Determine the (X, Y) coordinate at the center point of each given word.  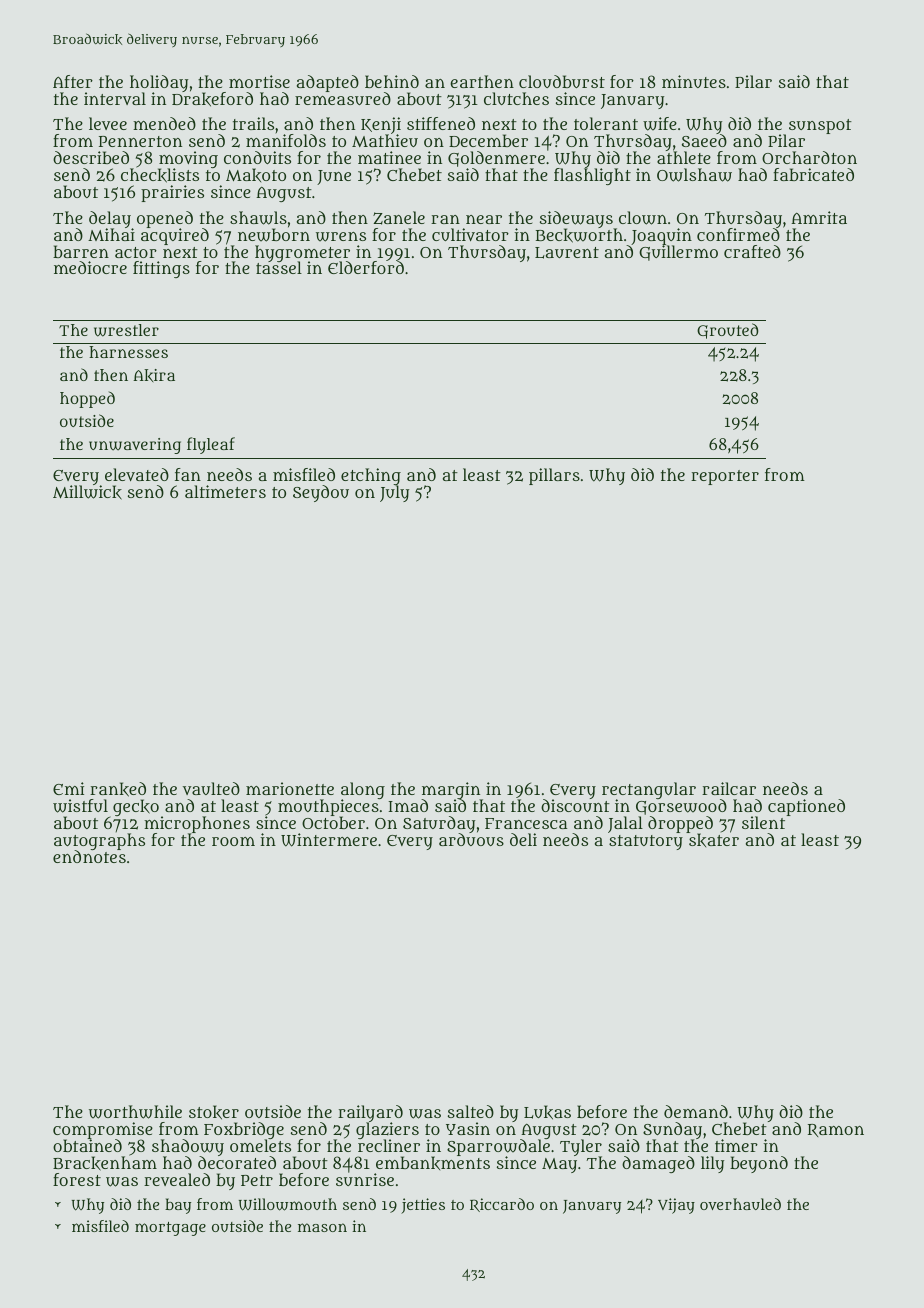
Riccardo (502, 1205)
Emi (68, 788)
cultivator (470, 234)
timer (736, 1145)
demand (696, 1111)
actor (136, 252)
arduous (471, 839)
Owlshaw (694, 175)
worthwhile (135, 1112)
